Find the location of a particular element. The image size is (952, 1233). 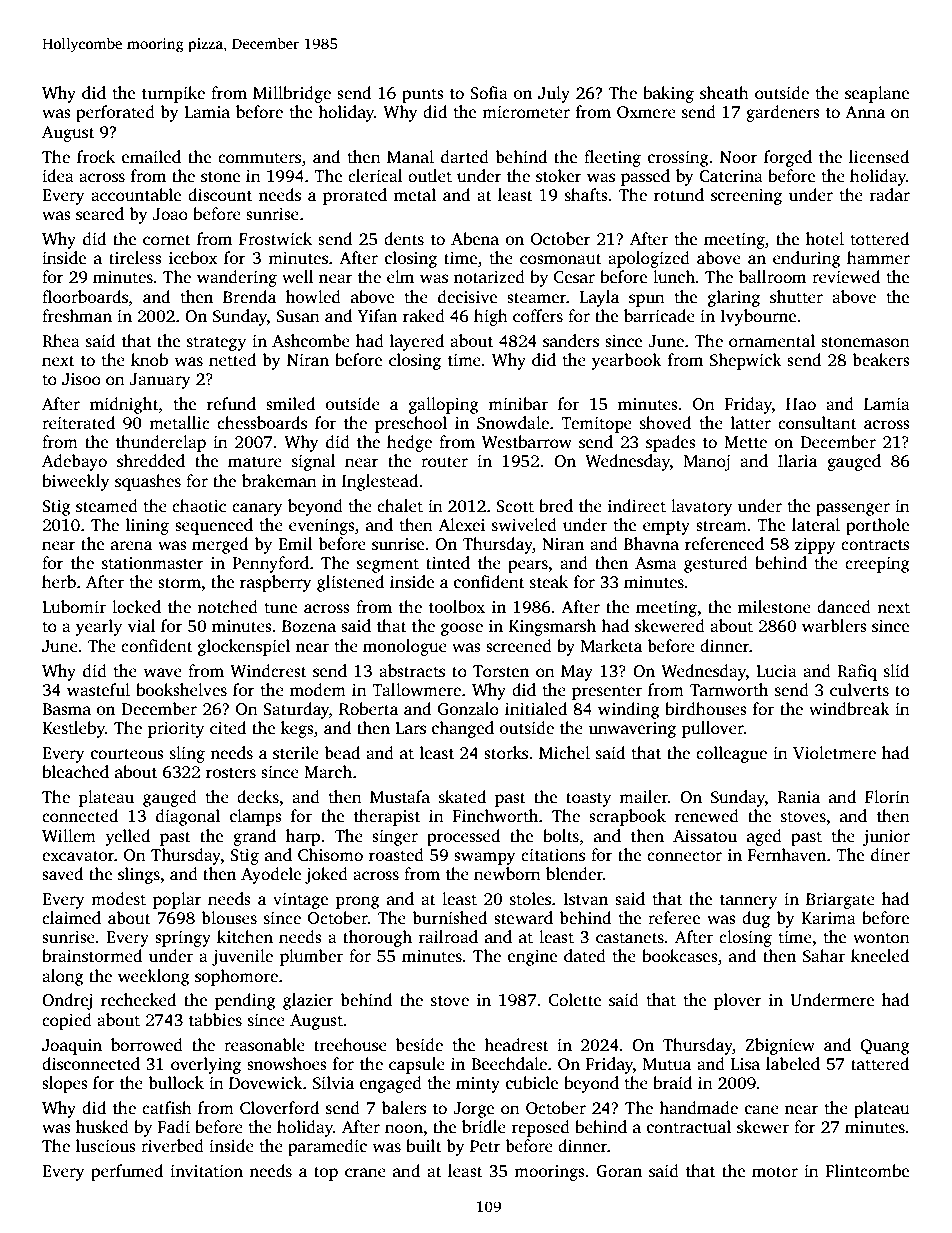

radar is located at coordinates (890, 195).
